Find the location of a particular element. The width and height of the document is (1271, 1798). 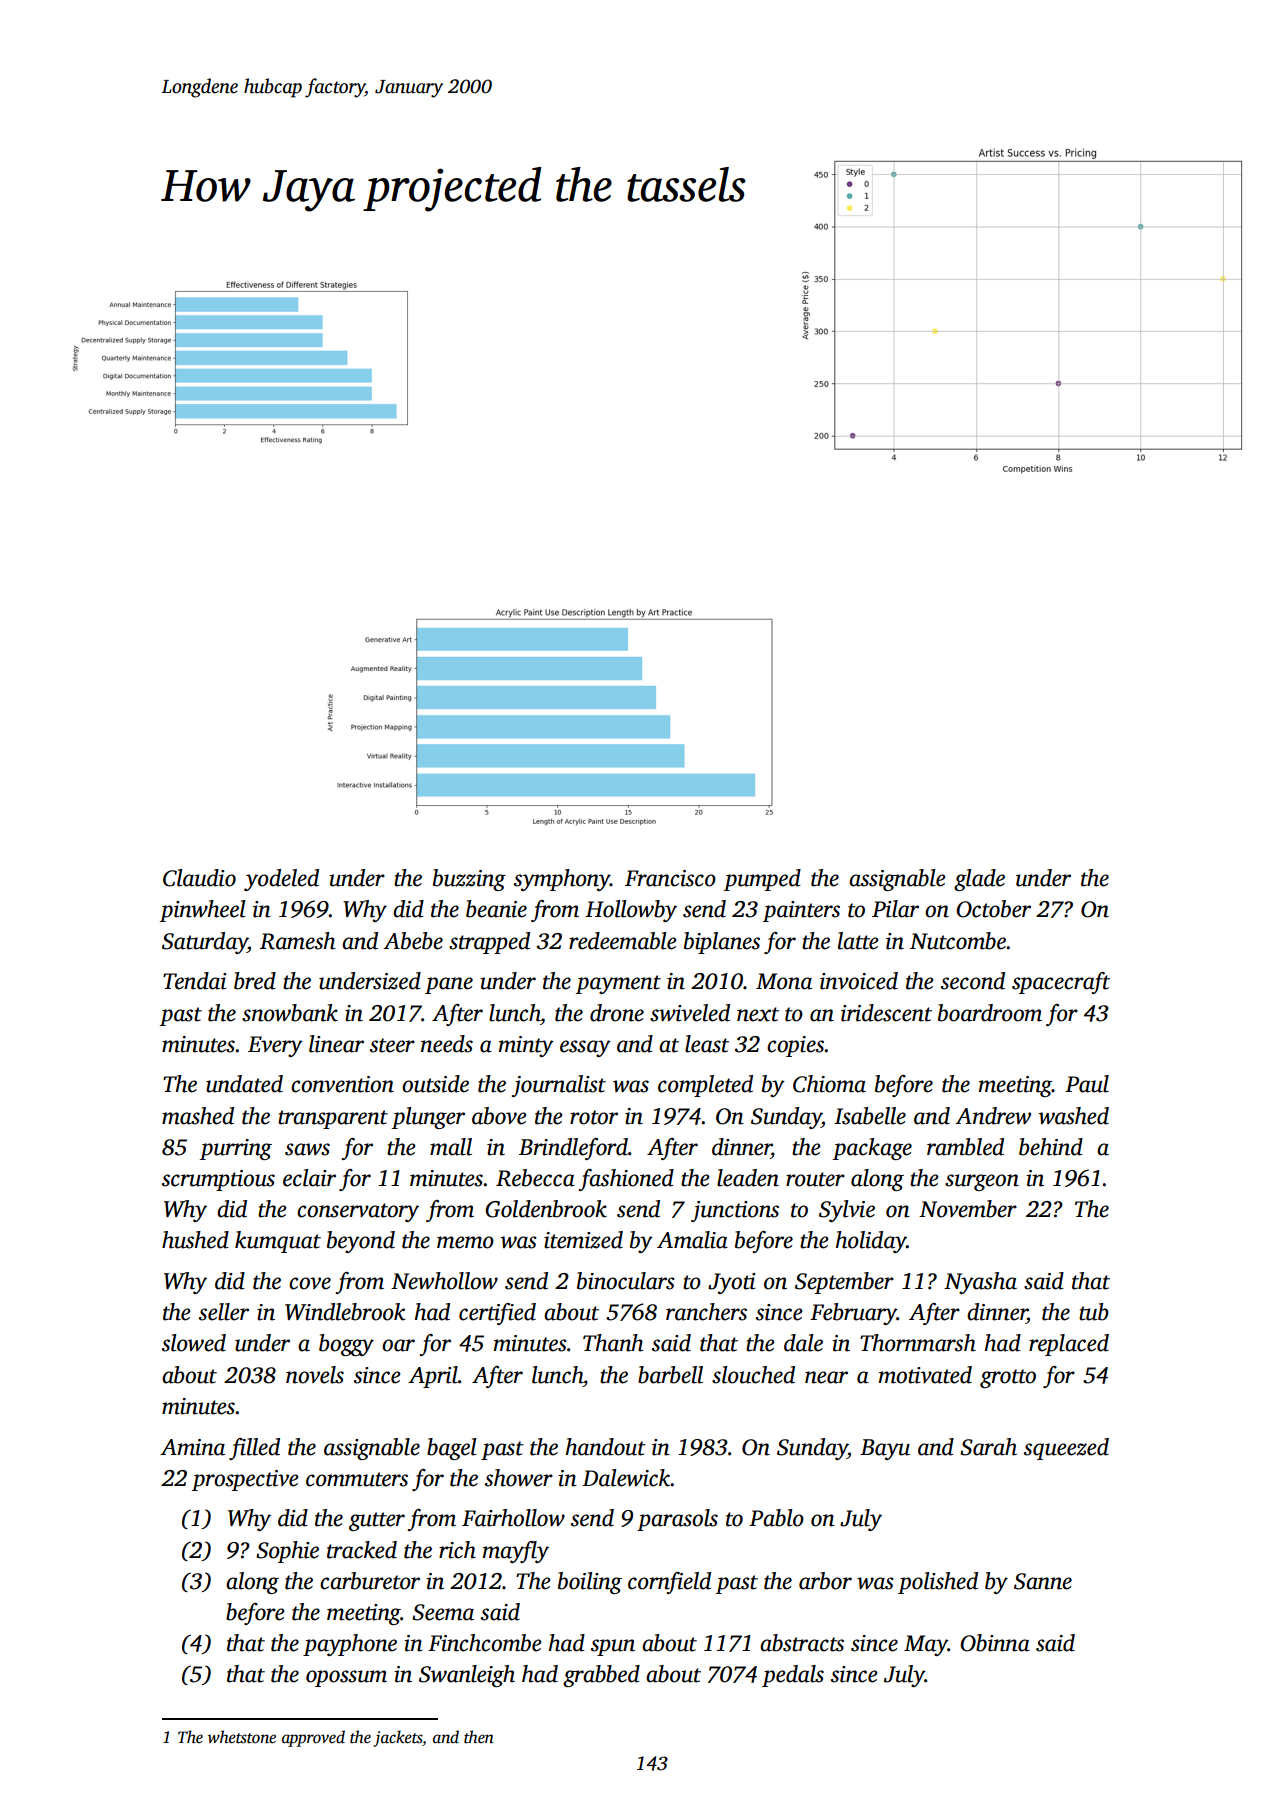

grabbed is located at coordinates (601, 1676).
